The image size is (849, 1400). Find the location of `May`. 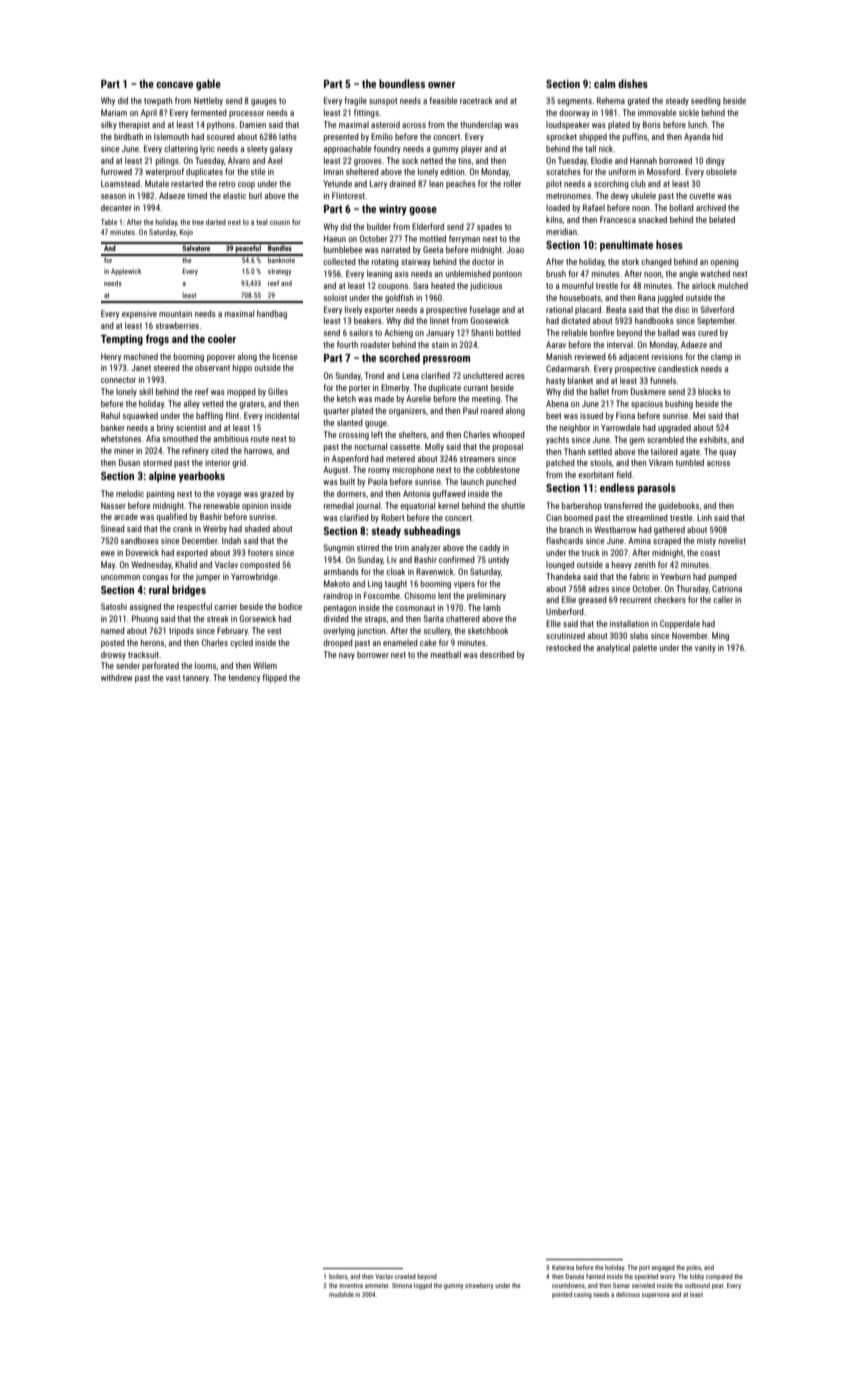

May is located at coordinates (108, 565).
